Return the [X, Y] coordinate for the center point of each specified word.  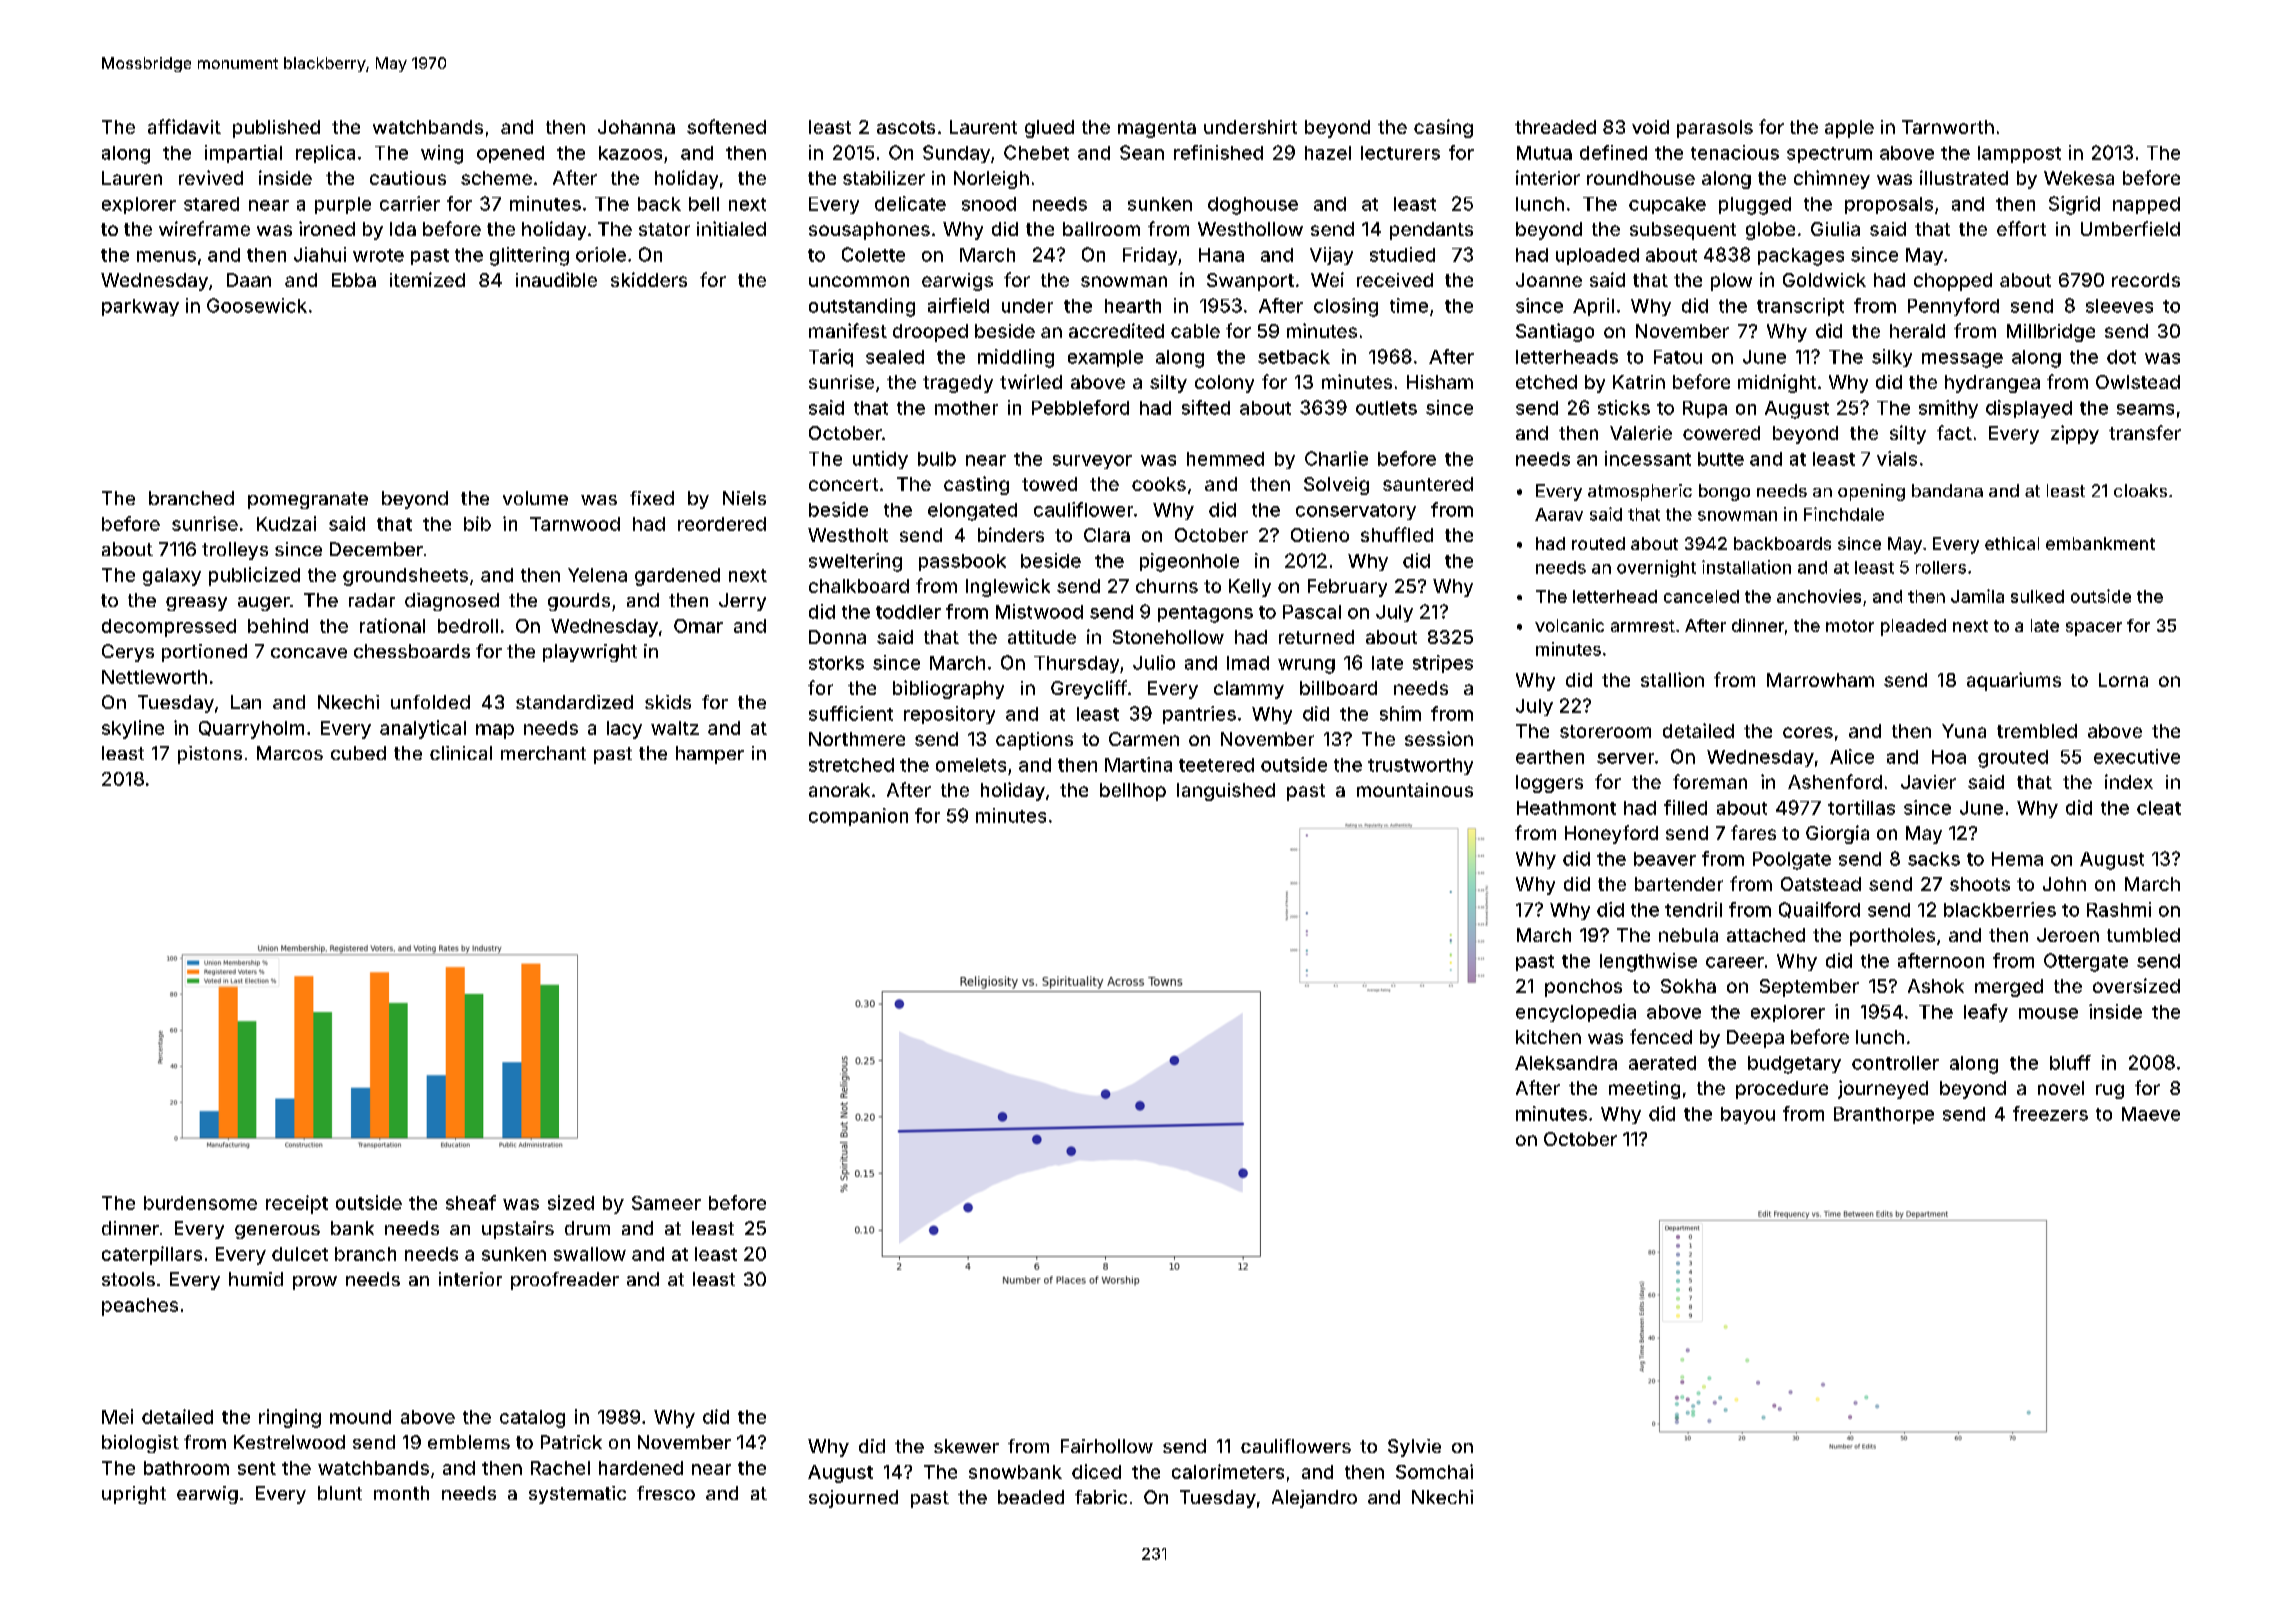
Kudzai [286, 523]
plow [1731, 282]
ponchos [1583, 988]
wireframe [204, 228]
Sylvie [1414, 1448]
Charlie [1336, 458]
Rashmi [2119, 909]
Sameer [666, 1203]
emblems [469, 1442]
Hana [1221, 255]
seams [2145, 409]
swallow [590, 1254]
